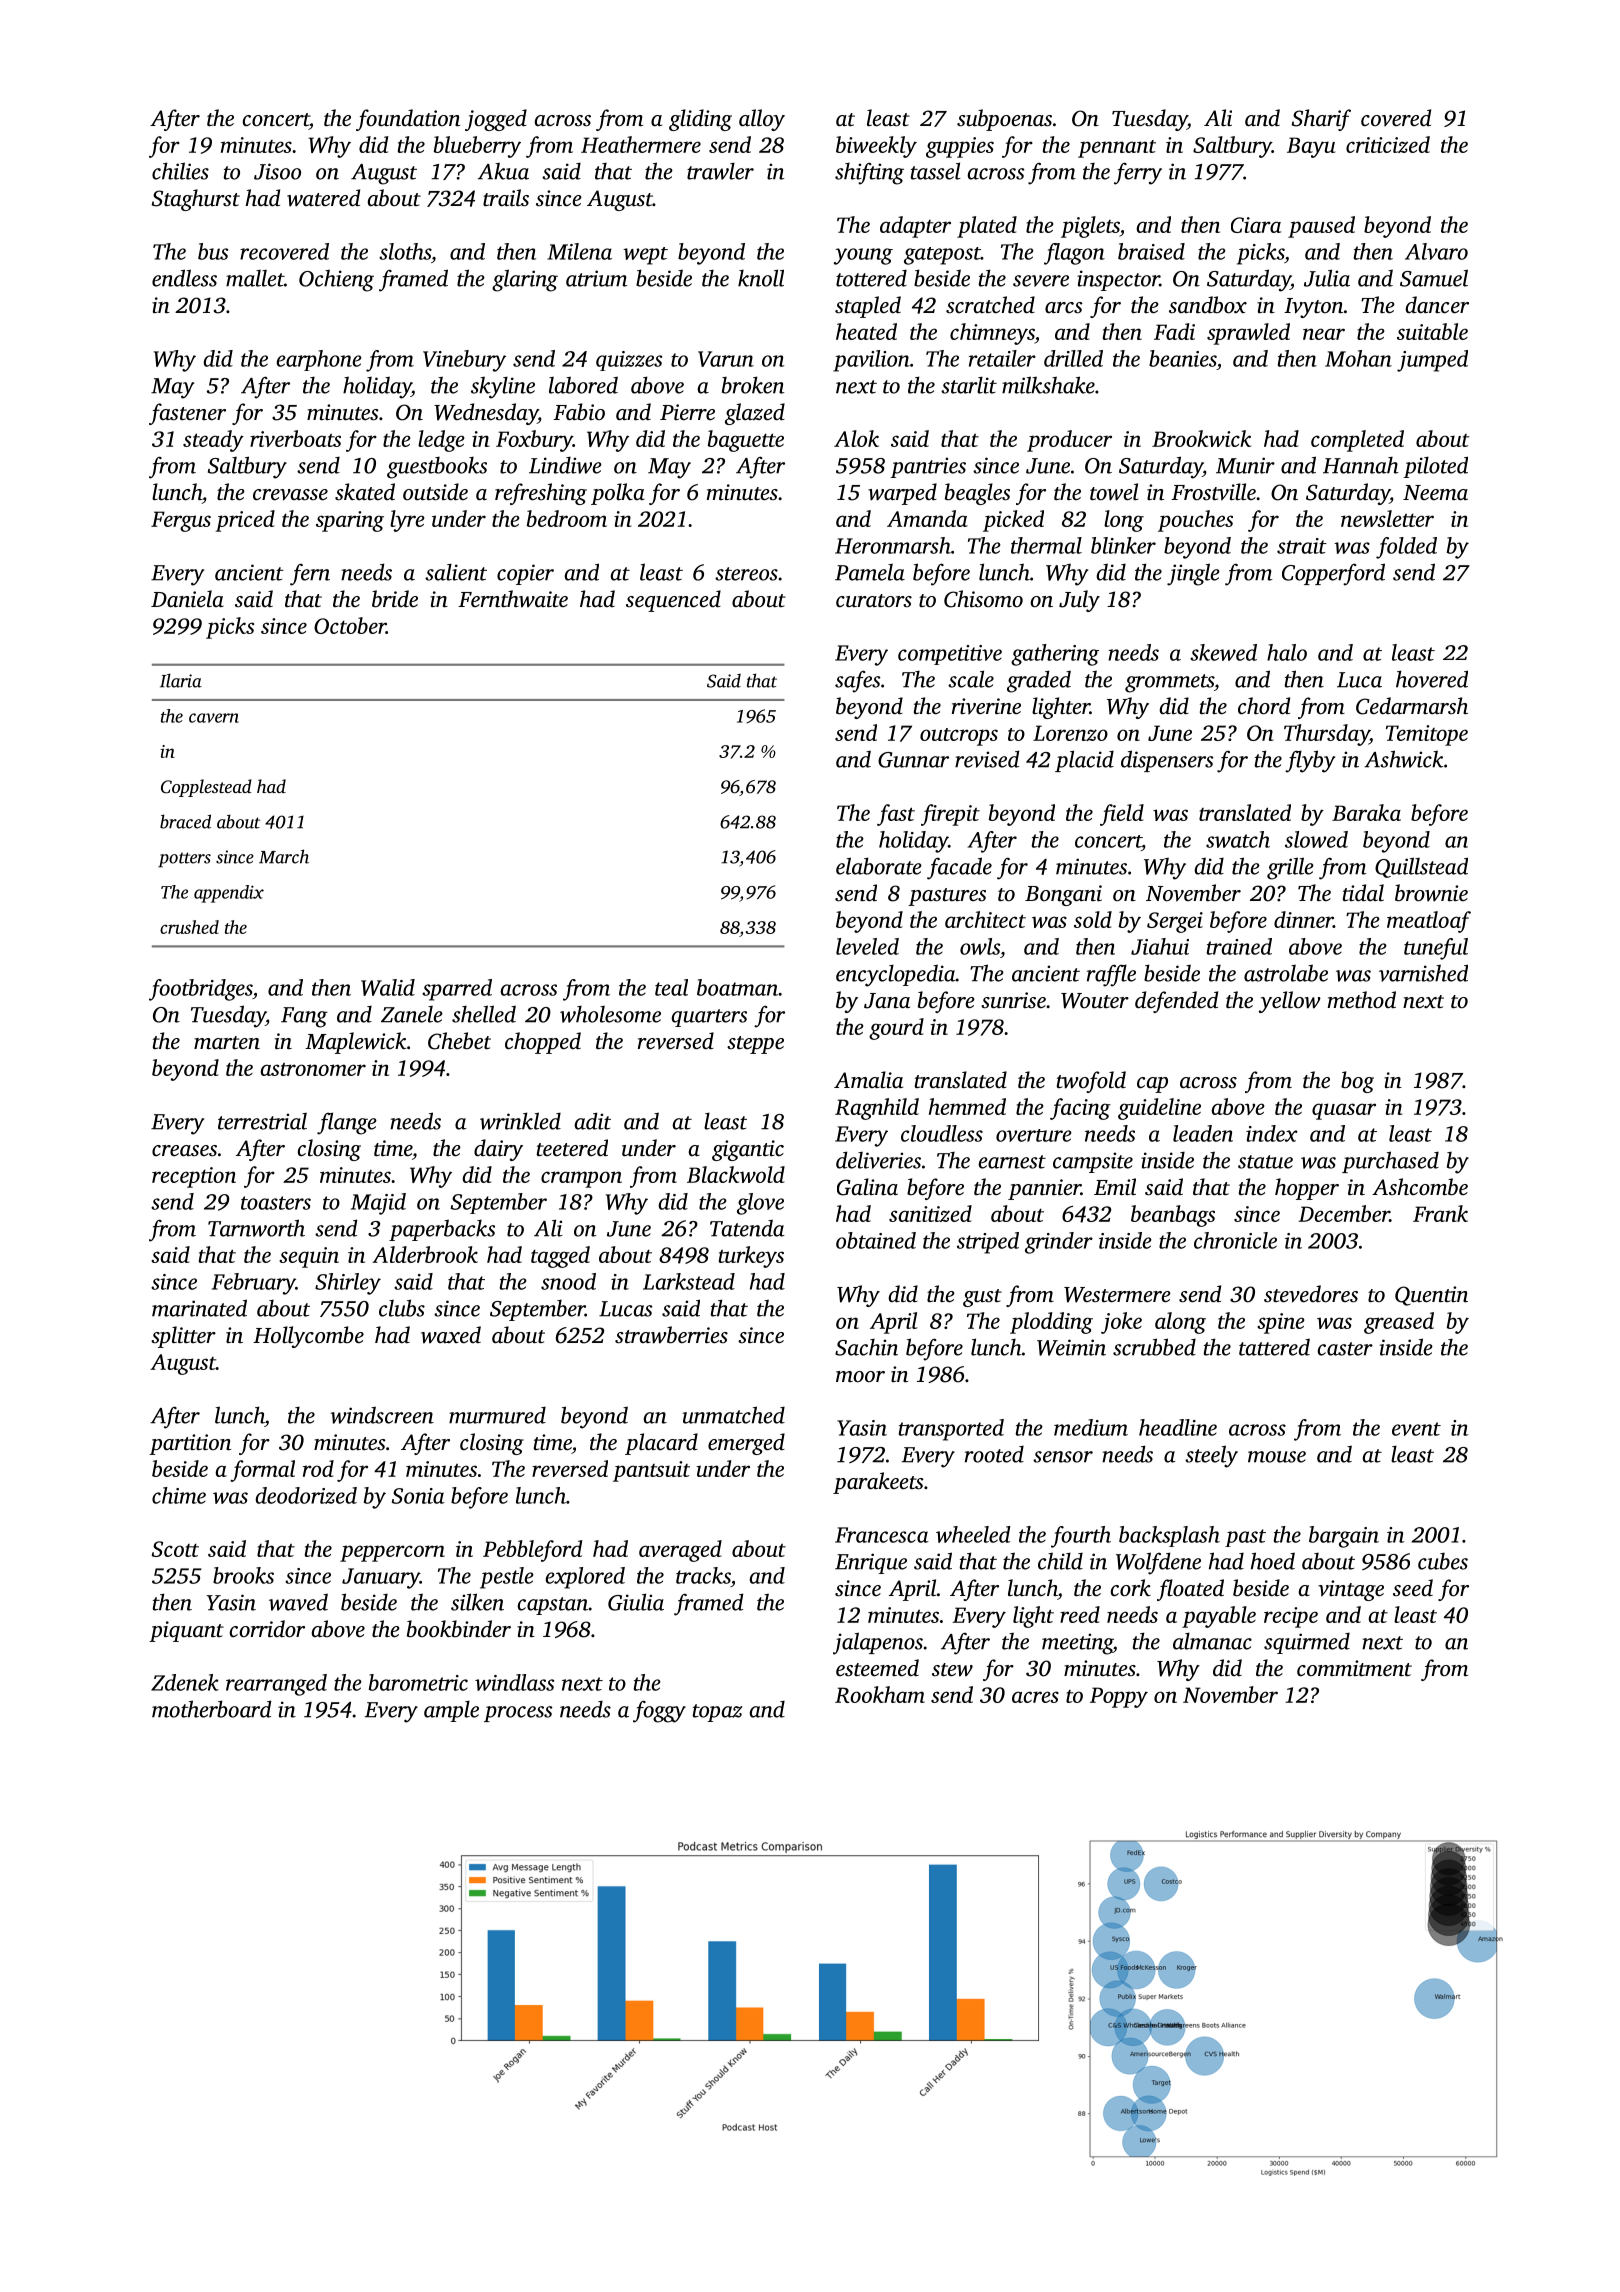 The image size is (1620, 2292). I want to click on greased, so click(1399, 1323).
